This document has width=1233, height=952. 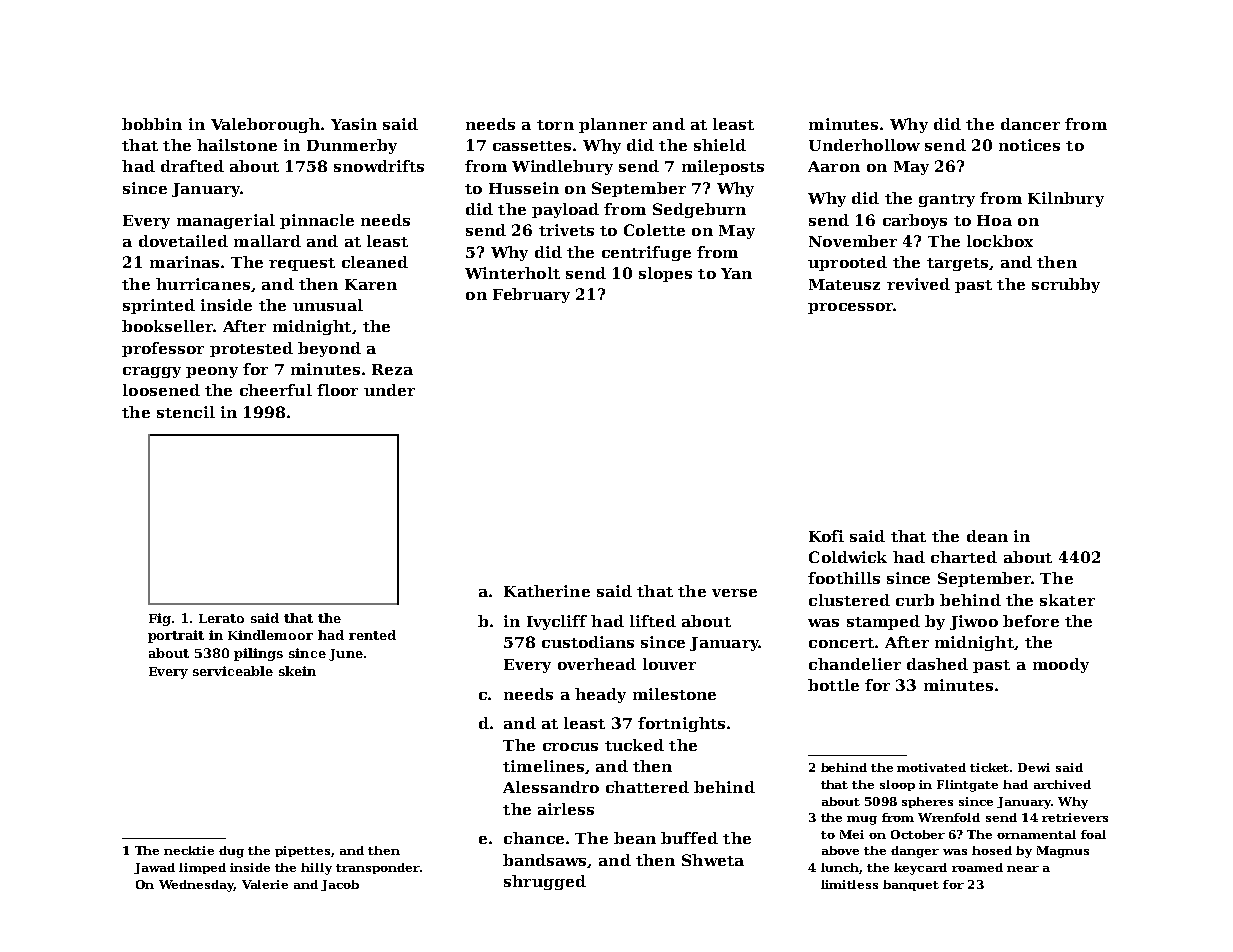 What do you see at coordinates (654, 230) in the document?
I see `Colette` at bounding box center [654, 230].
